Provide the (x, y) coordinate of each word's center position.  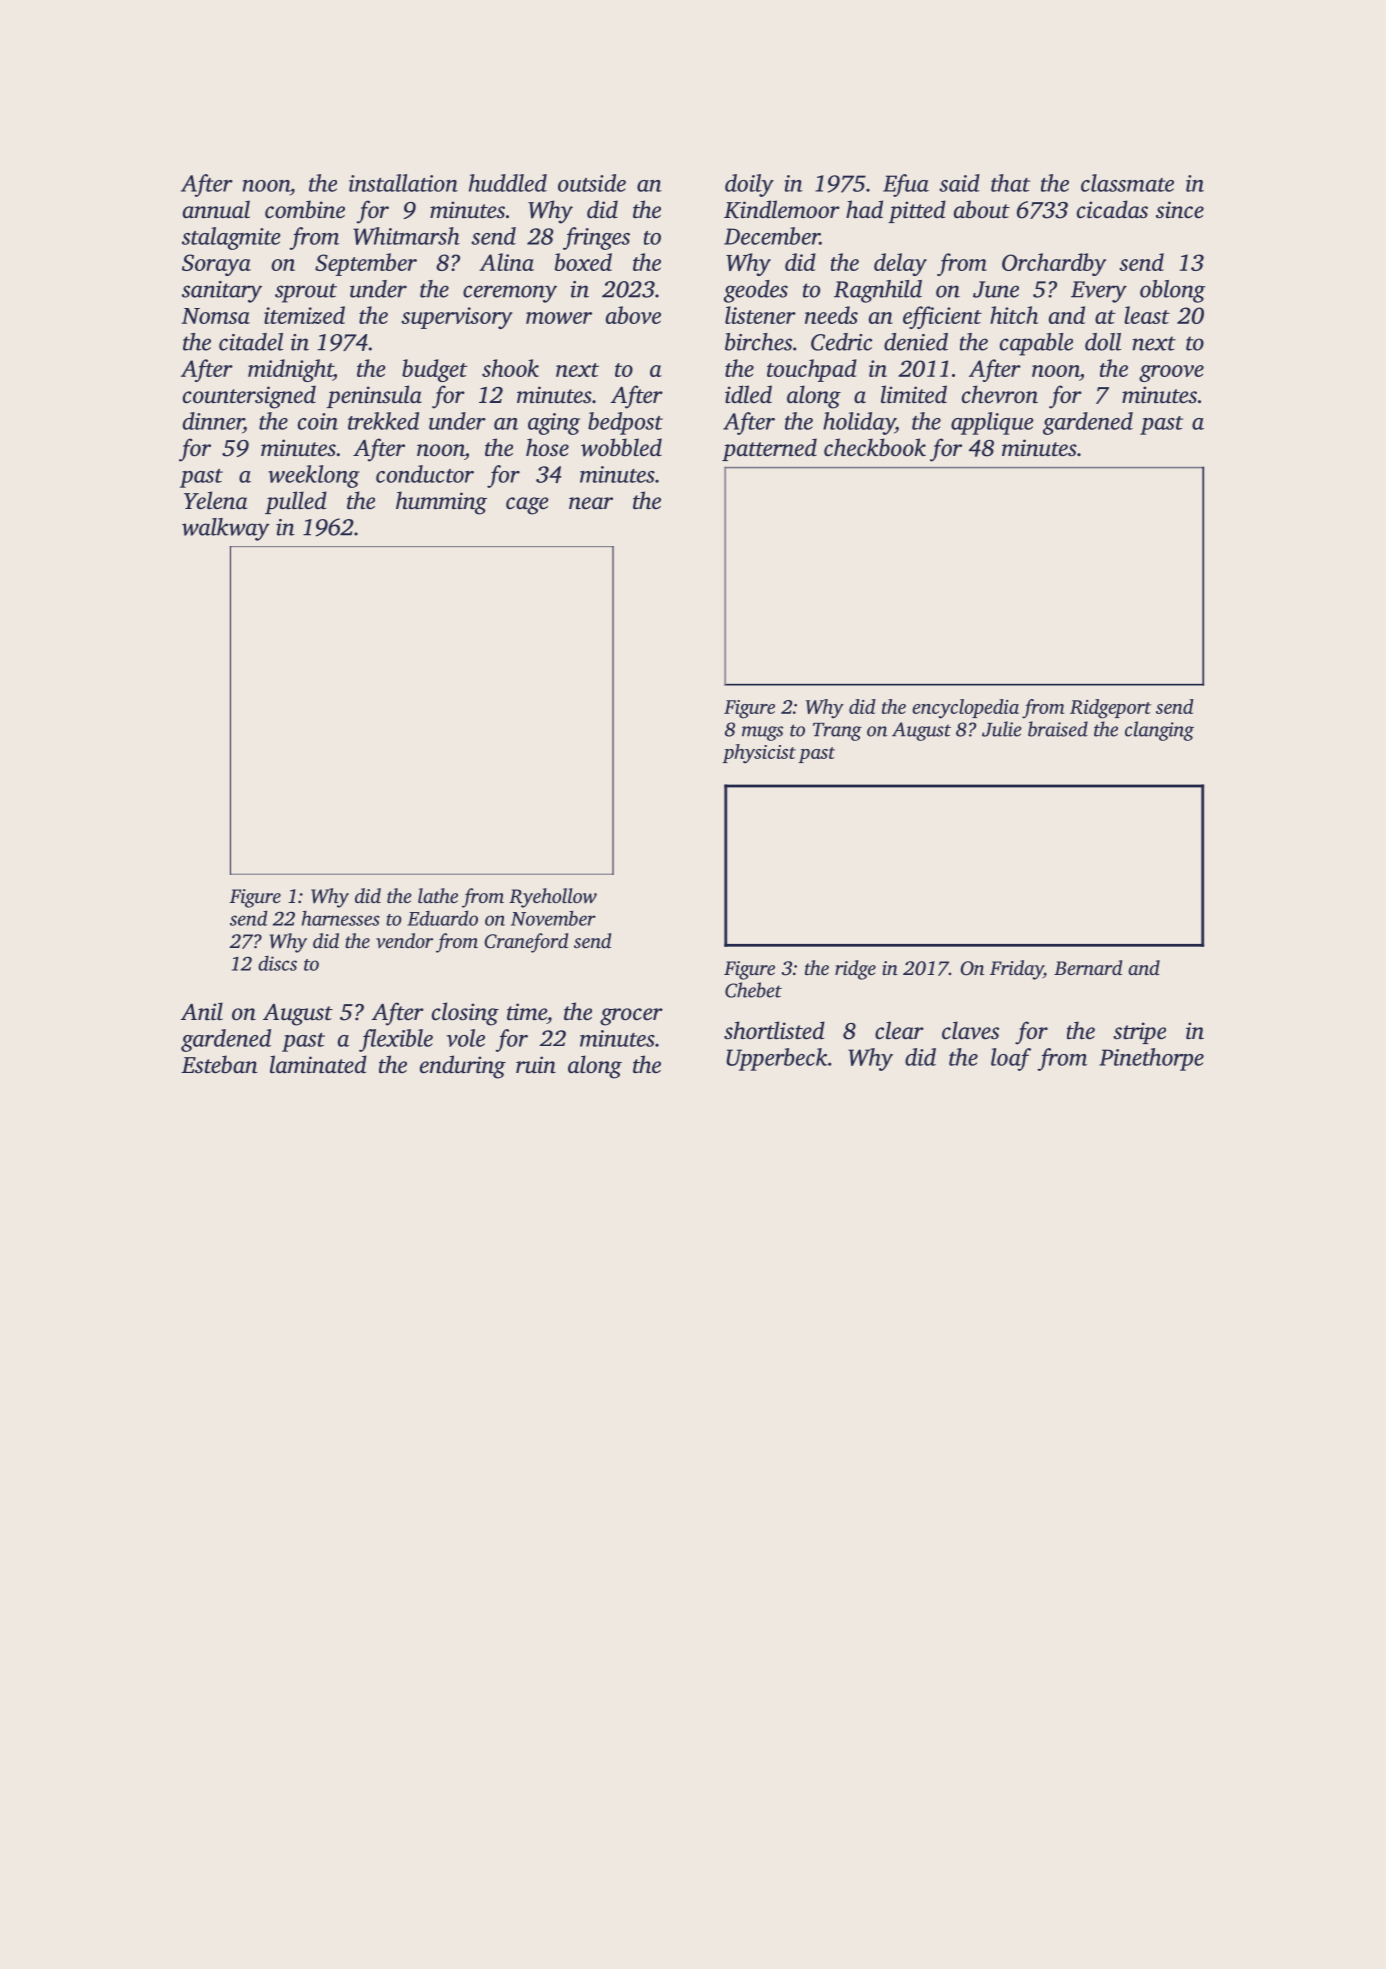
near (591, 503)
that (1010, 183)
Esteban (219, 1064)
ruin (536, 1065)
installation (403, 183)
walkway (226, 529)
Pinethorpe (1151, 1059)
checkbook (875, 447)
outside (592, 183)
